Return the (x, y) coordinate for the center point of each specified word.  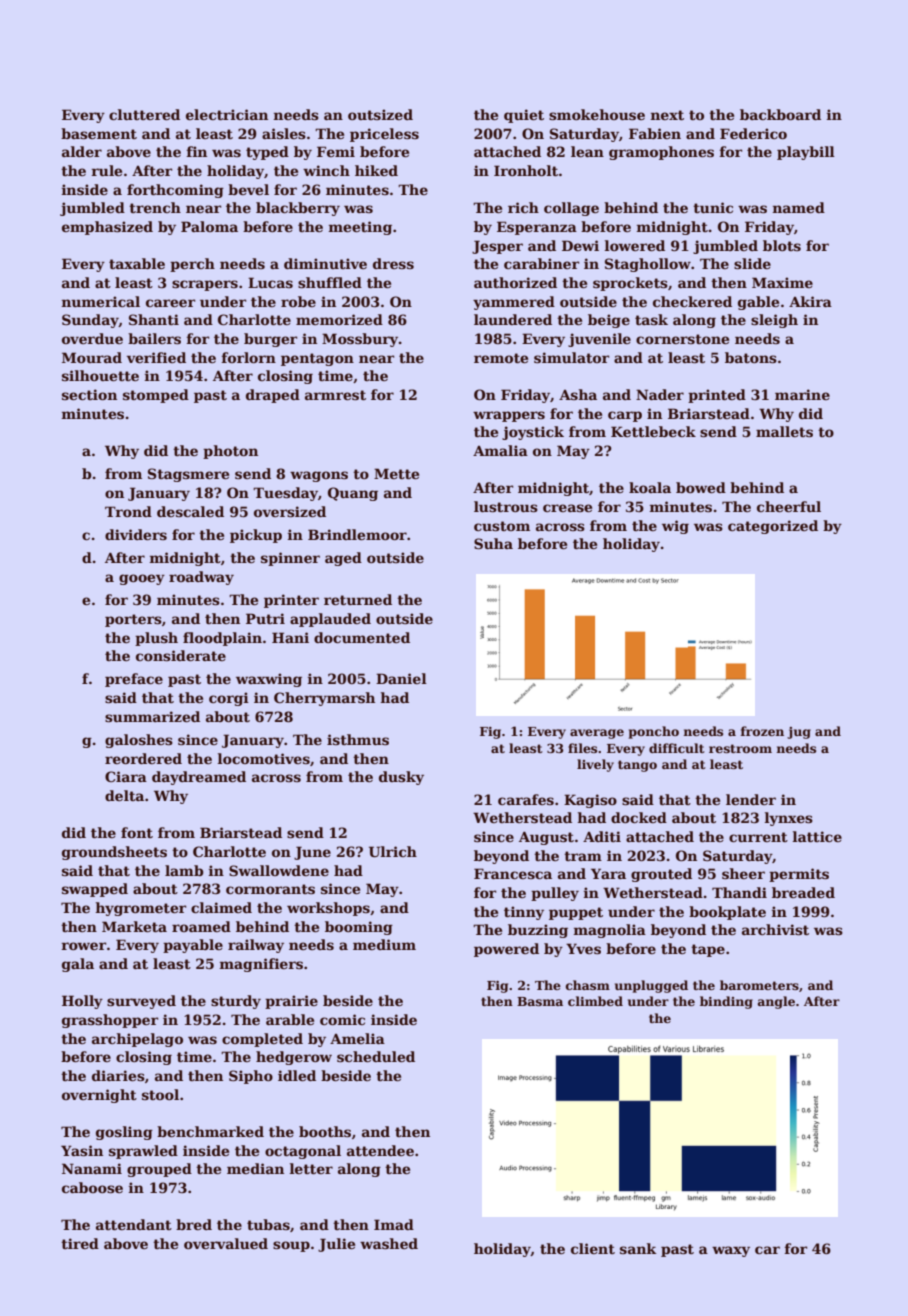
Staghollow (648, 265)
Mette (396, 473)
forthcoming (175, 191)
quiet (524, 116)
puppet (576, 913)
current (758, 837)
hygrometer (140, 909)
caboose (92, 1187)
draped (273, 396)
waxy (731, 1251)
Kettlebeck (653, 431)
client (593, 1248)
